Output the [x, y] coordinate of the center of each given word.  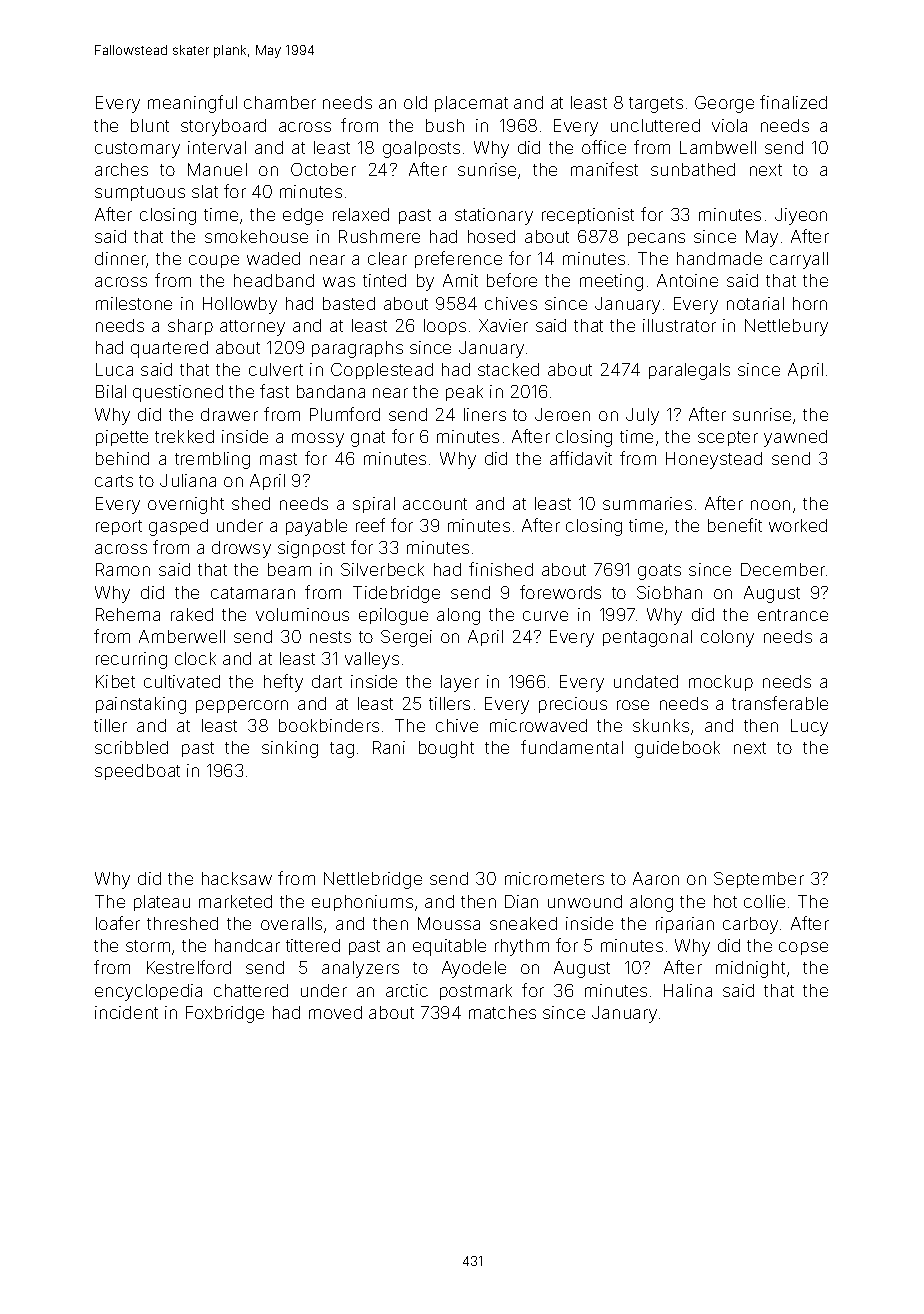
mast [278, 459]
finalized [793, 102]
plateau [162, 903]
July [642, 416]
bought [446, 749]
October [323, 169]
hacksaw [237, 878]
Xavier [503, 325]
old [415, 102]
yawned [795, 438]
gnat [368, 439]
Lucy [809, 727]
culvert [276, 369]
